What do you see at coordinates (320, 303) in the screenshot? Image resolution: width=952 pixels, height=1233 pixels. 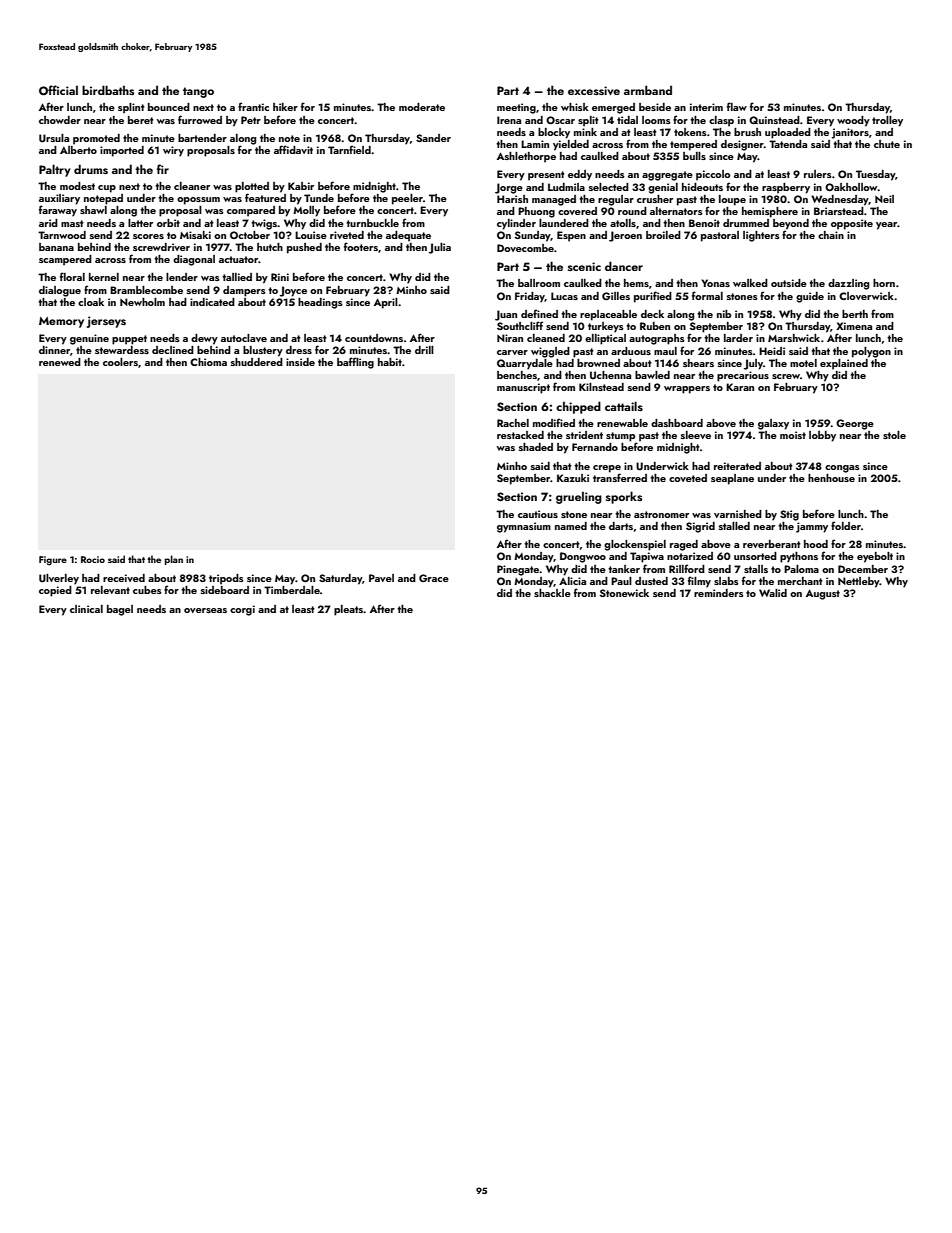 I see `headings` at bounding box center [320, 303].
